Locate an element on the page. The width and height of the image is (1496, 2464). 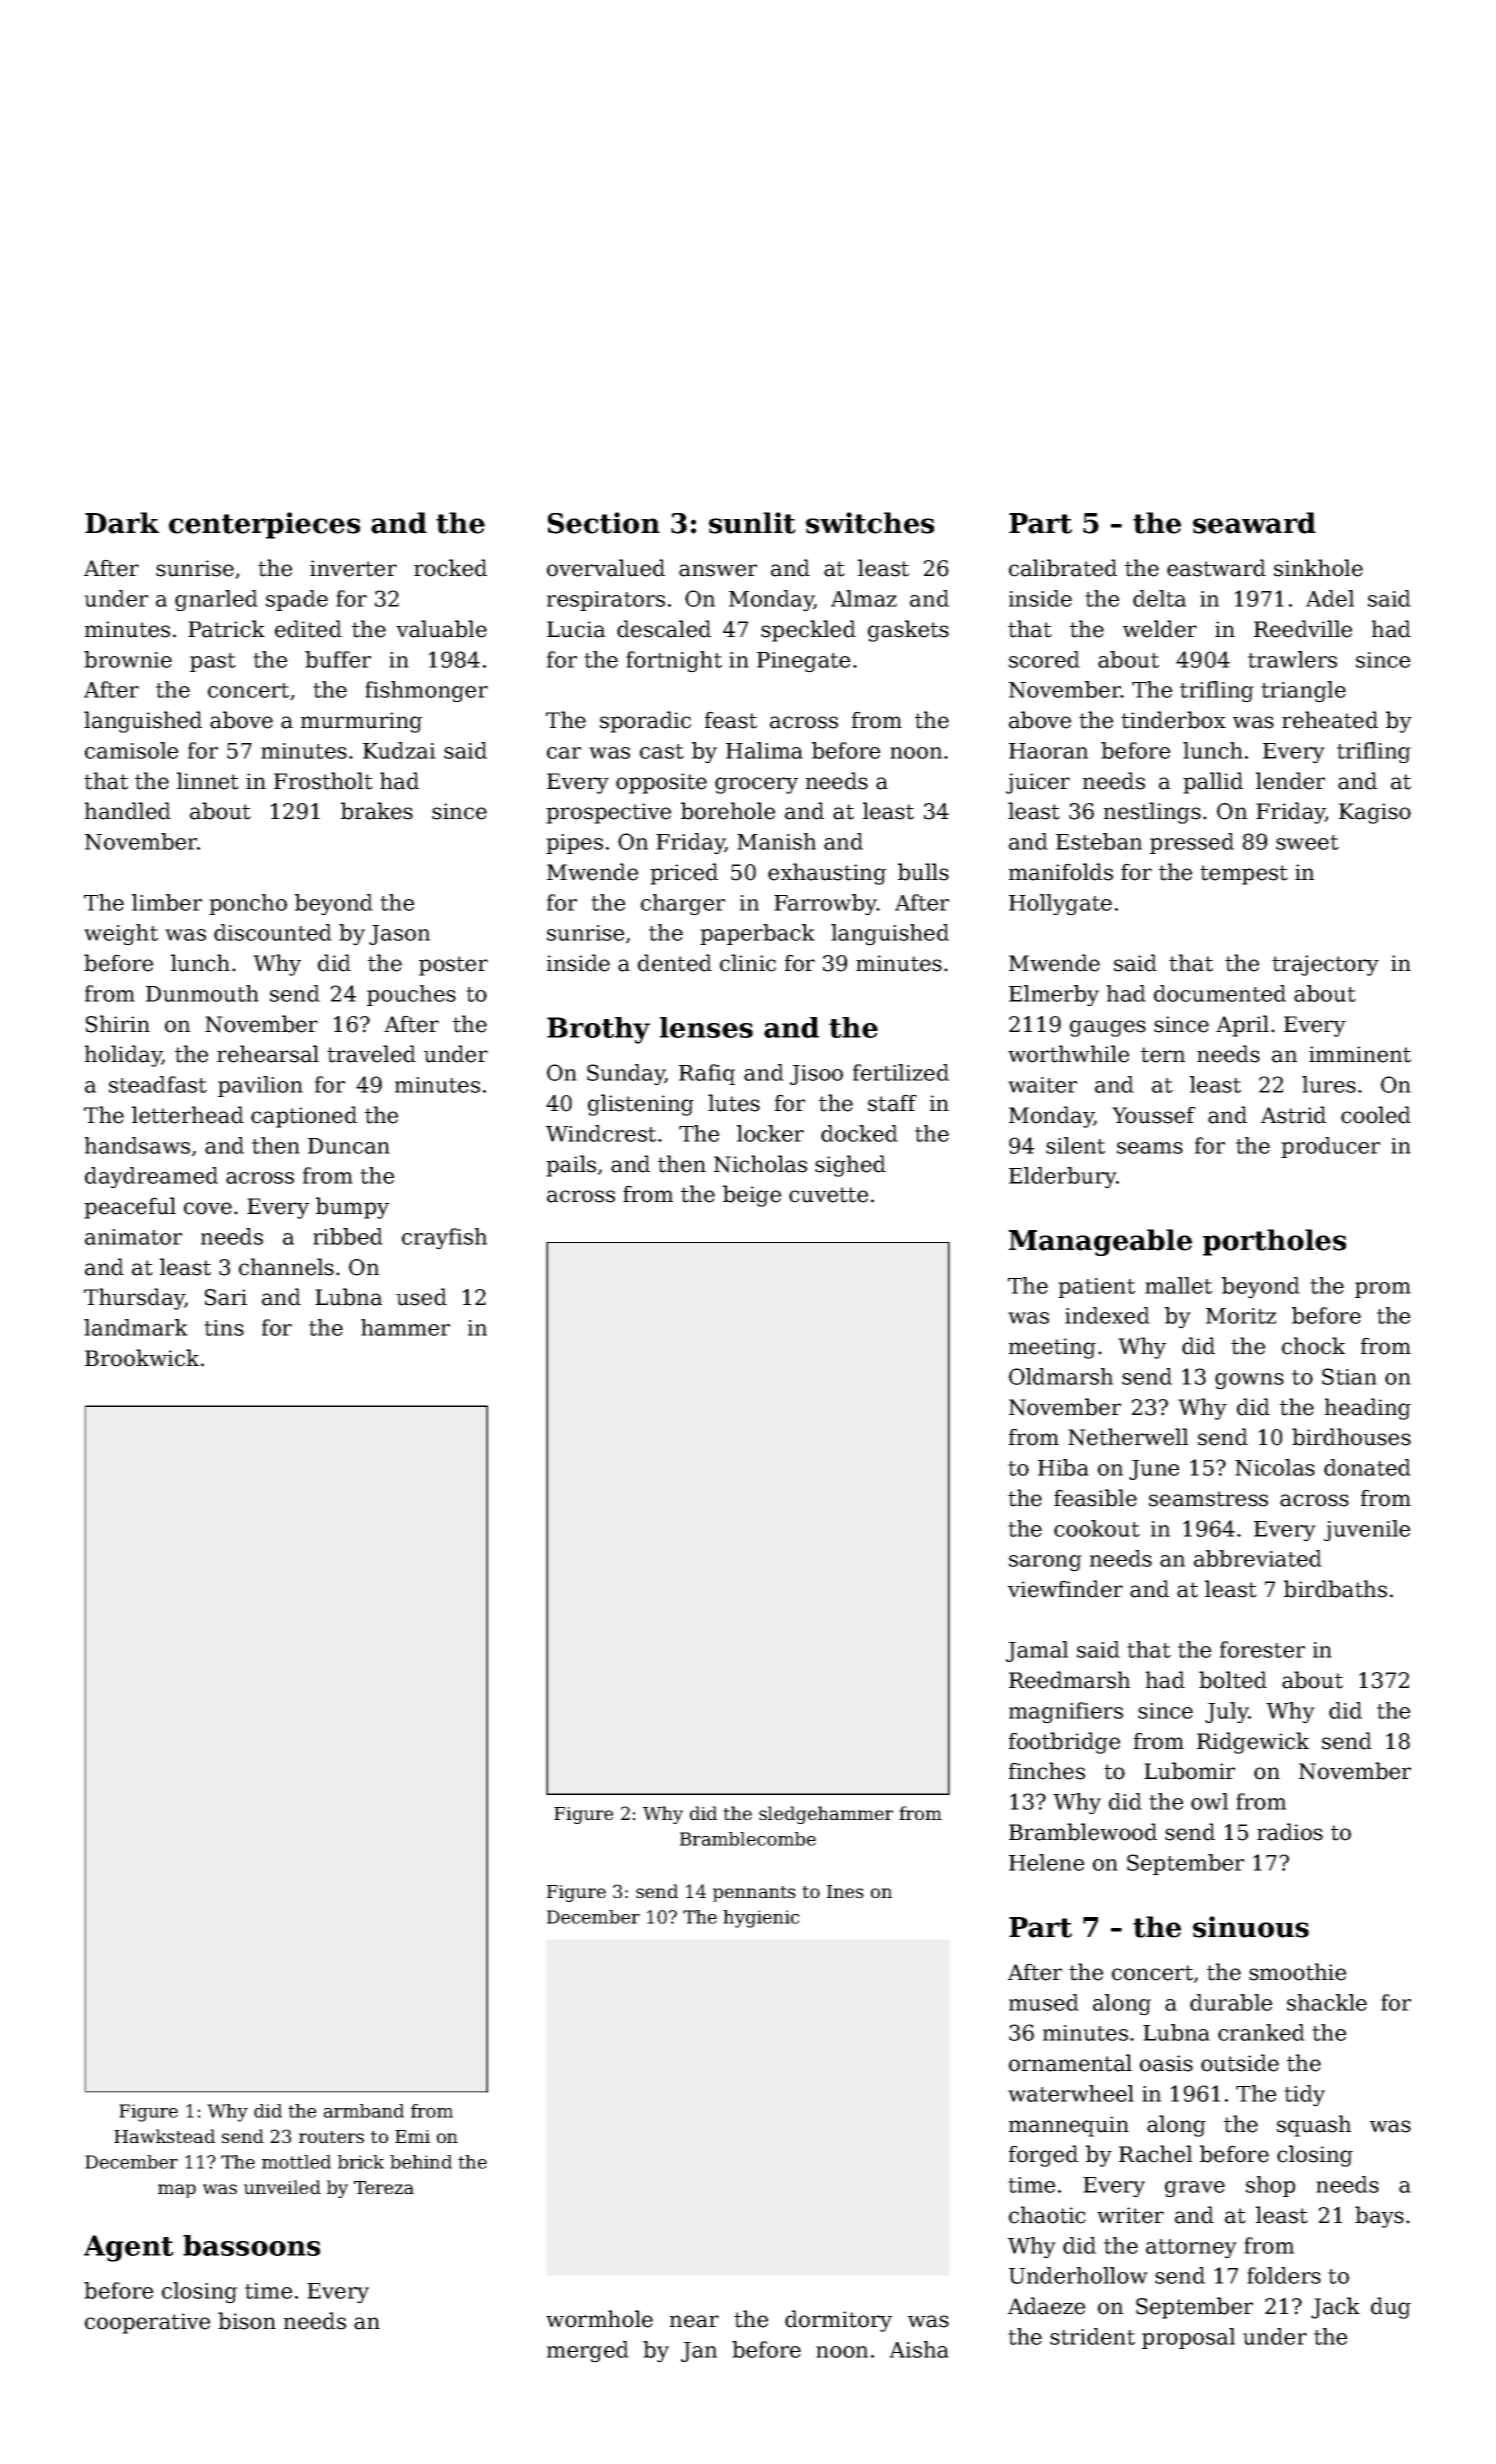
seaward is located at coordinates (1254, 523).
